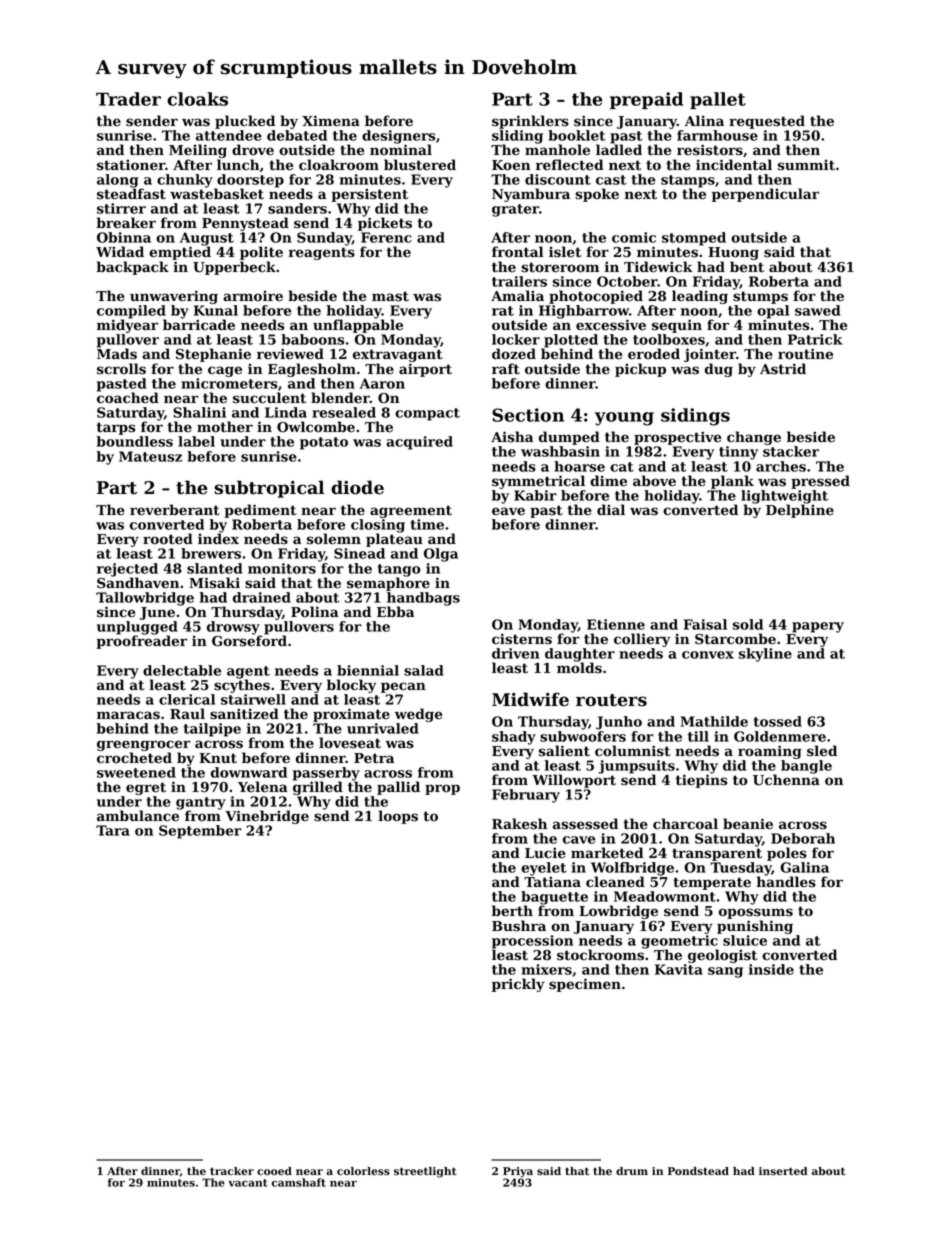 This screenshot has height=1233, width=952. What do you see at coordinates (199, 325) in the screenshot?
I see `barricade` at bounding box center [199, 325].
